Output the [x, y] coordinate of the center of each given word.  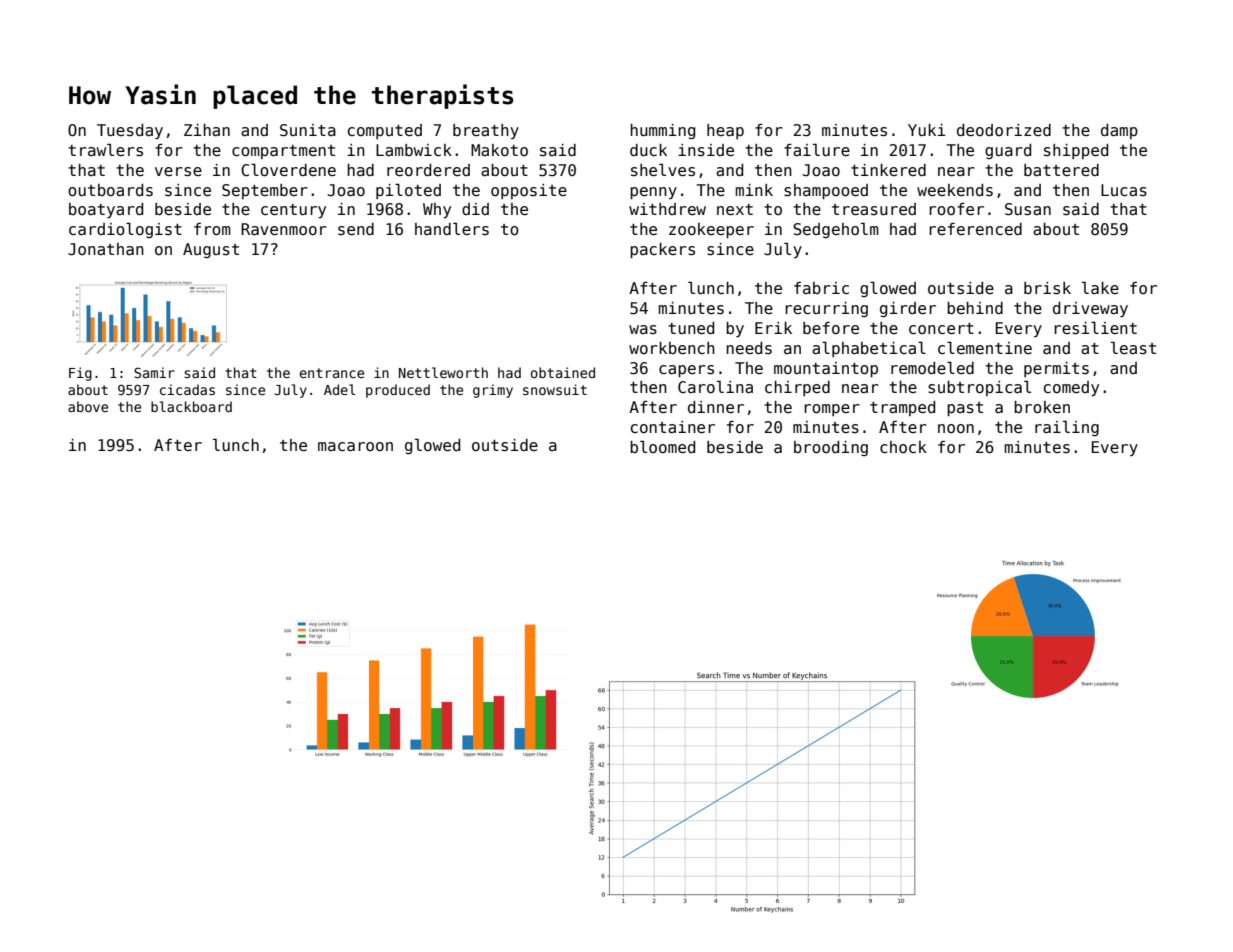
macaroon [355, 446]
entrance [331, 373]
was [643, 329]
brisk [1047, 288]
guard [1008, 151]
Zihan [207, 130]
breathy [486, 131]
